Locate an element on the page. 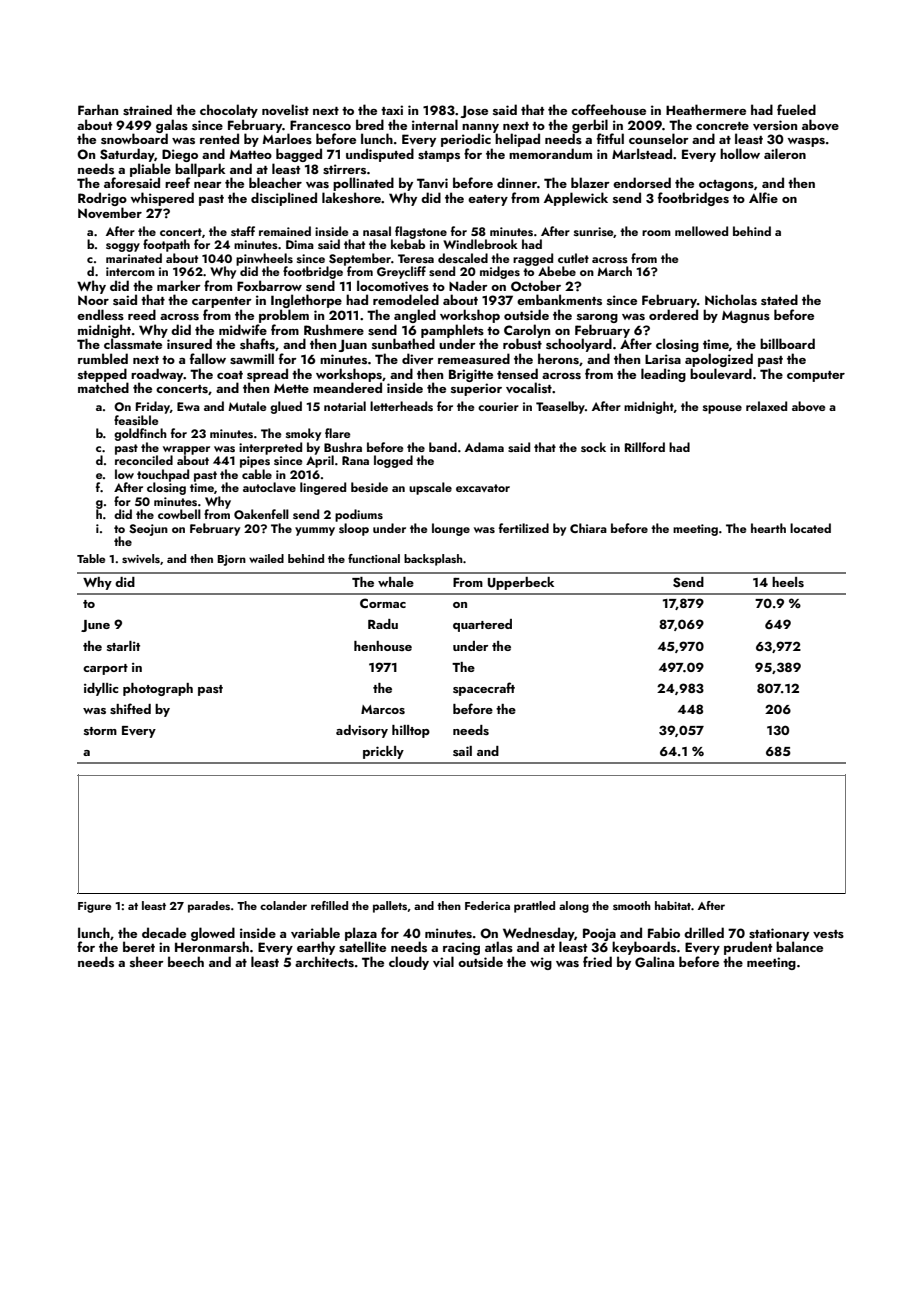 This document has width=924, height=1308. sock is located at coordinates (593, 447).
